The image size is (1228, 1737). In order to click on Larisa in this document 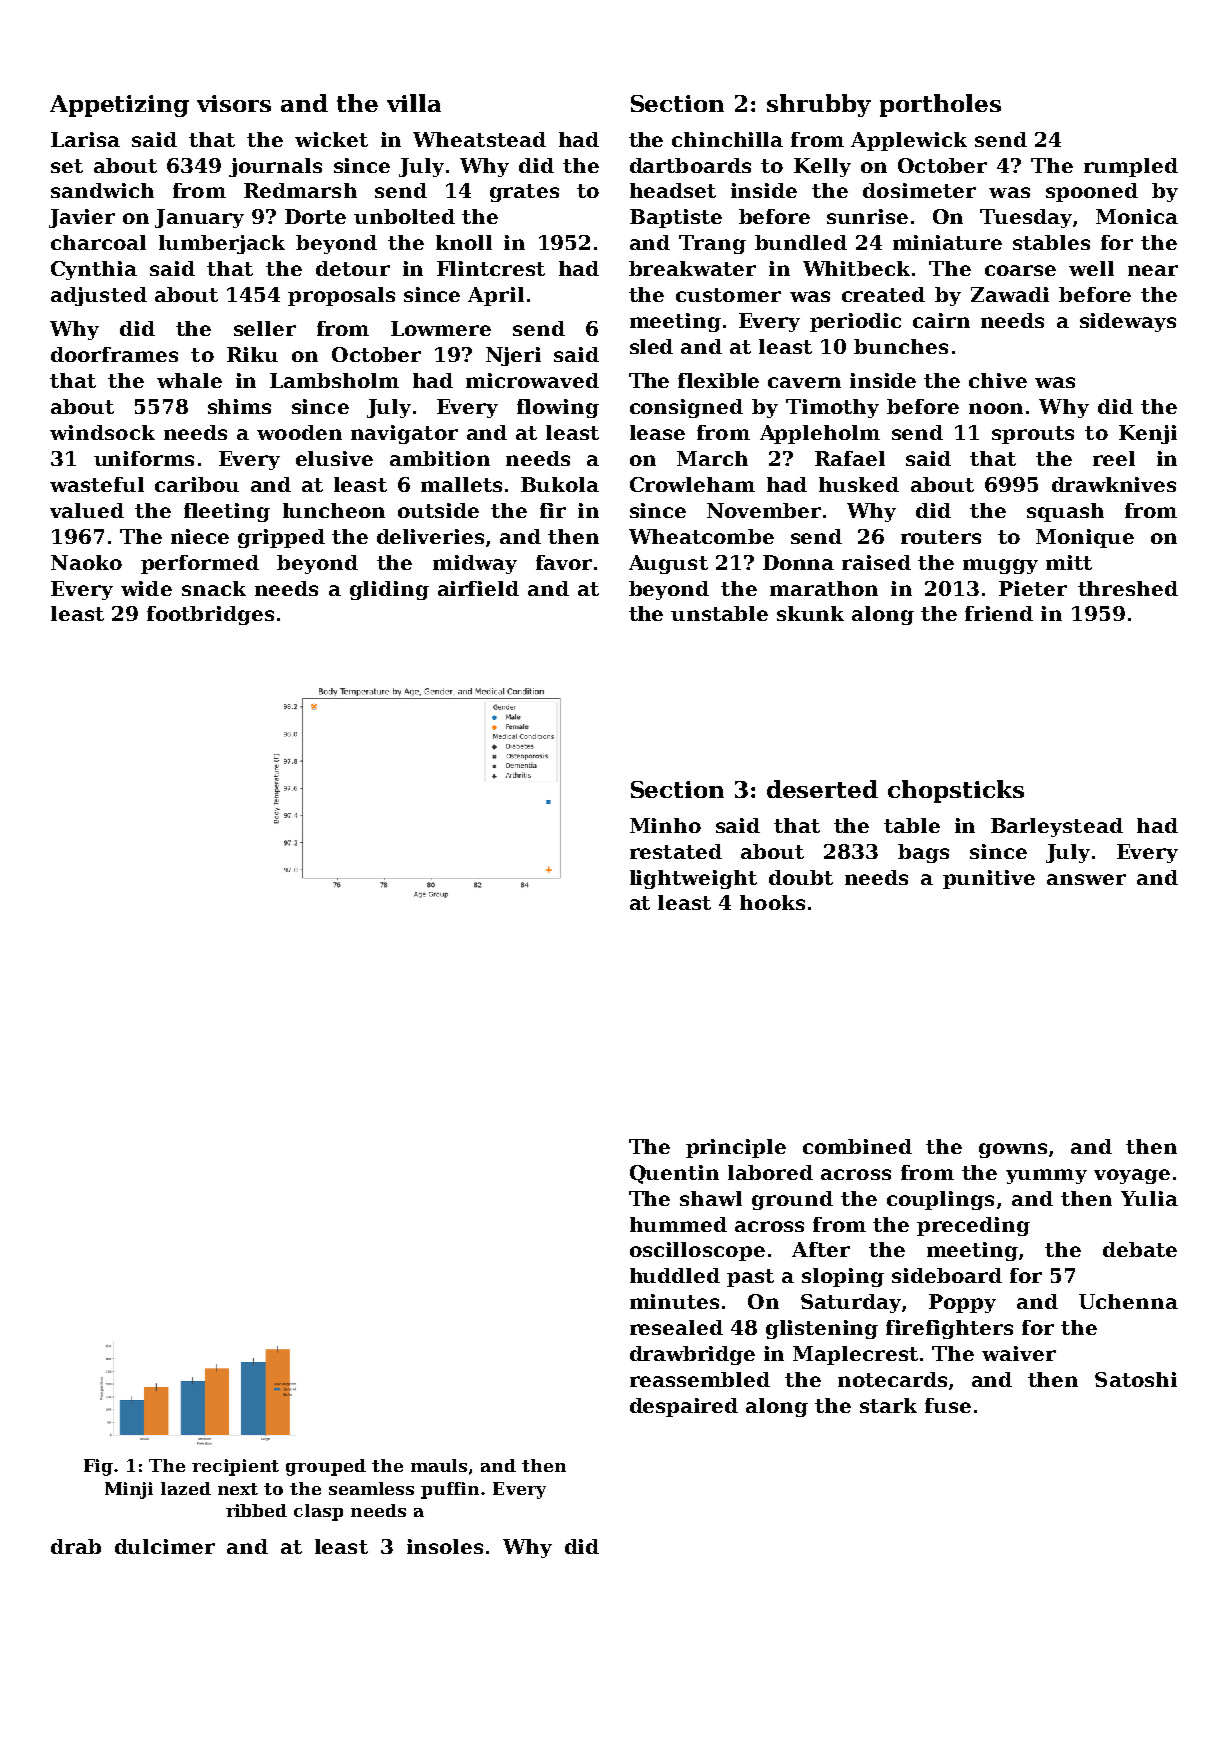, I will do `click(85, 139)`.
